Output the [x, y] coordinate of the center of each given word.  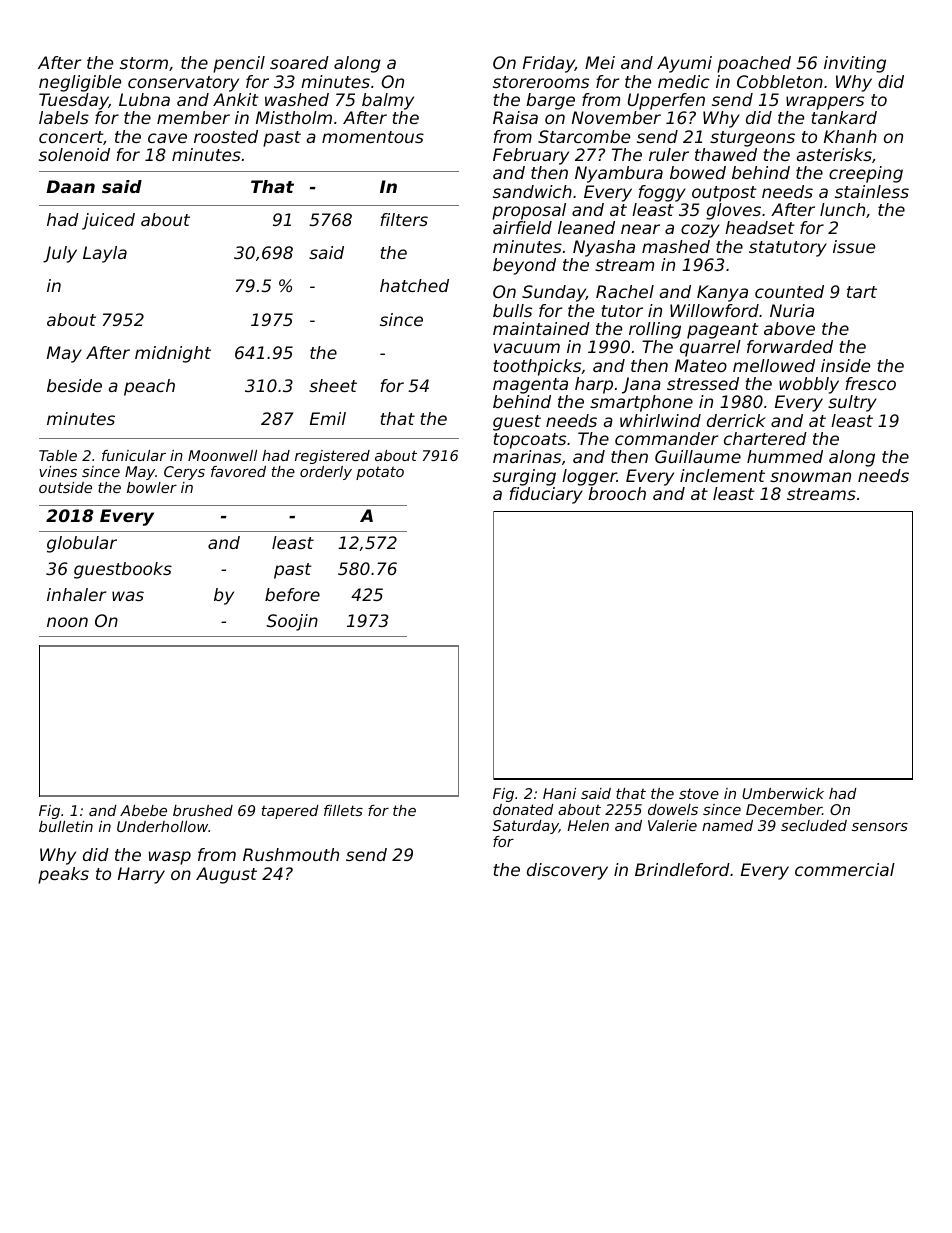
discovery [567, 871]
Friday [549, 64]
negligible [80, 83]
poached [754, 64]
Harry [141, 875]
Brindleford [682, 869]
